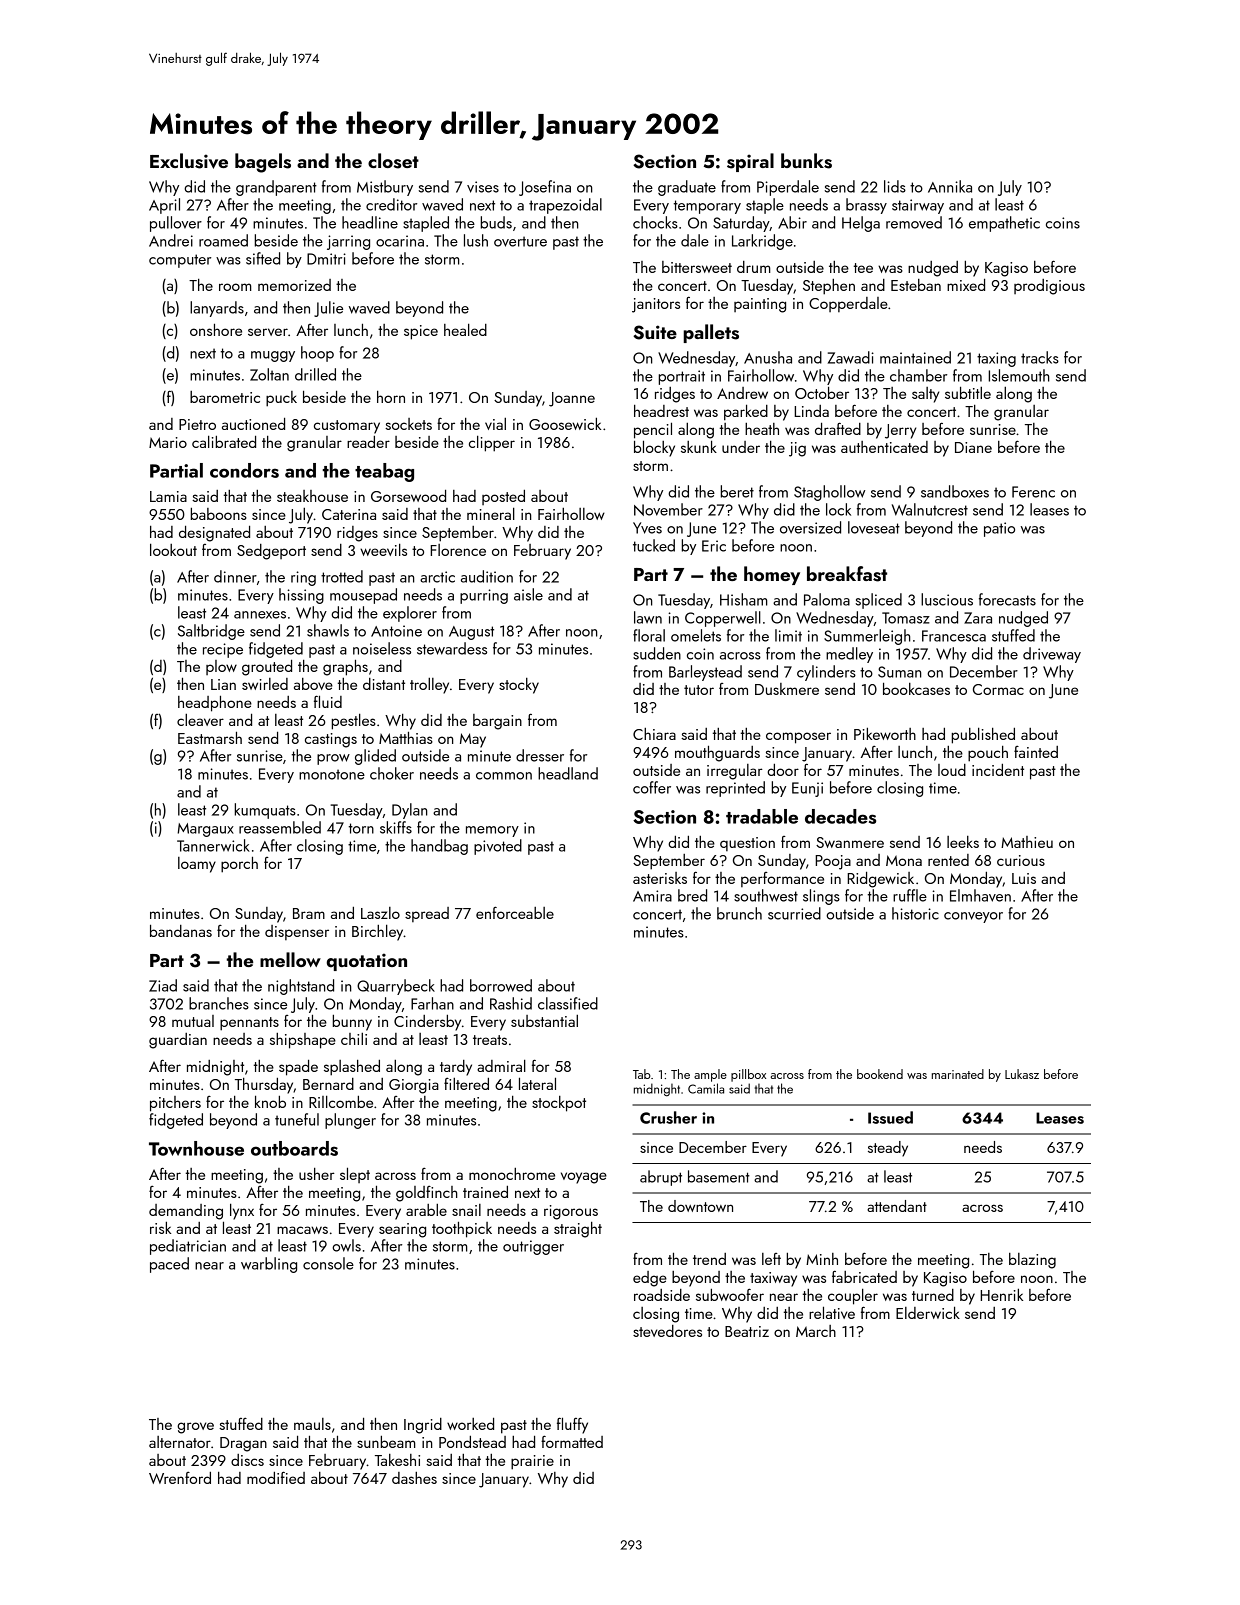  What do you see at coordinates (656, 305) in the screenshot?
I see `janitors` at bounding box center [656, 305].
